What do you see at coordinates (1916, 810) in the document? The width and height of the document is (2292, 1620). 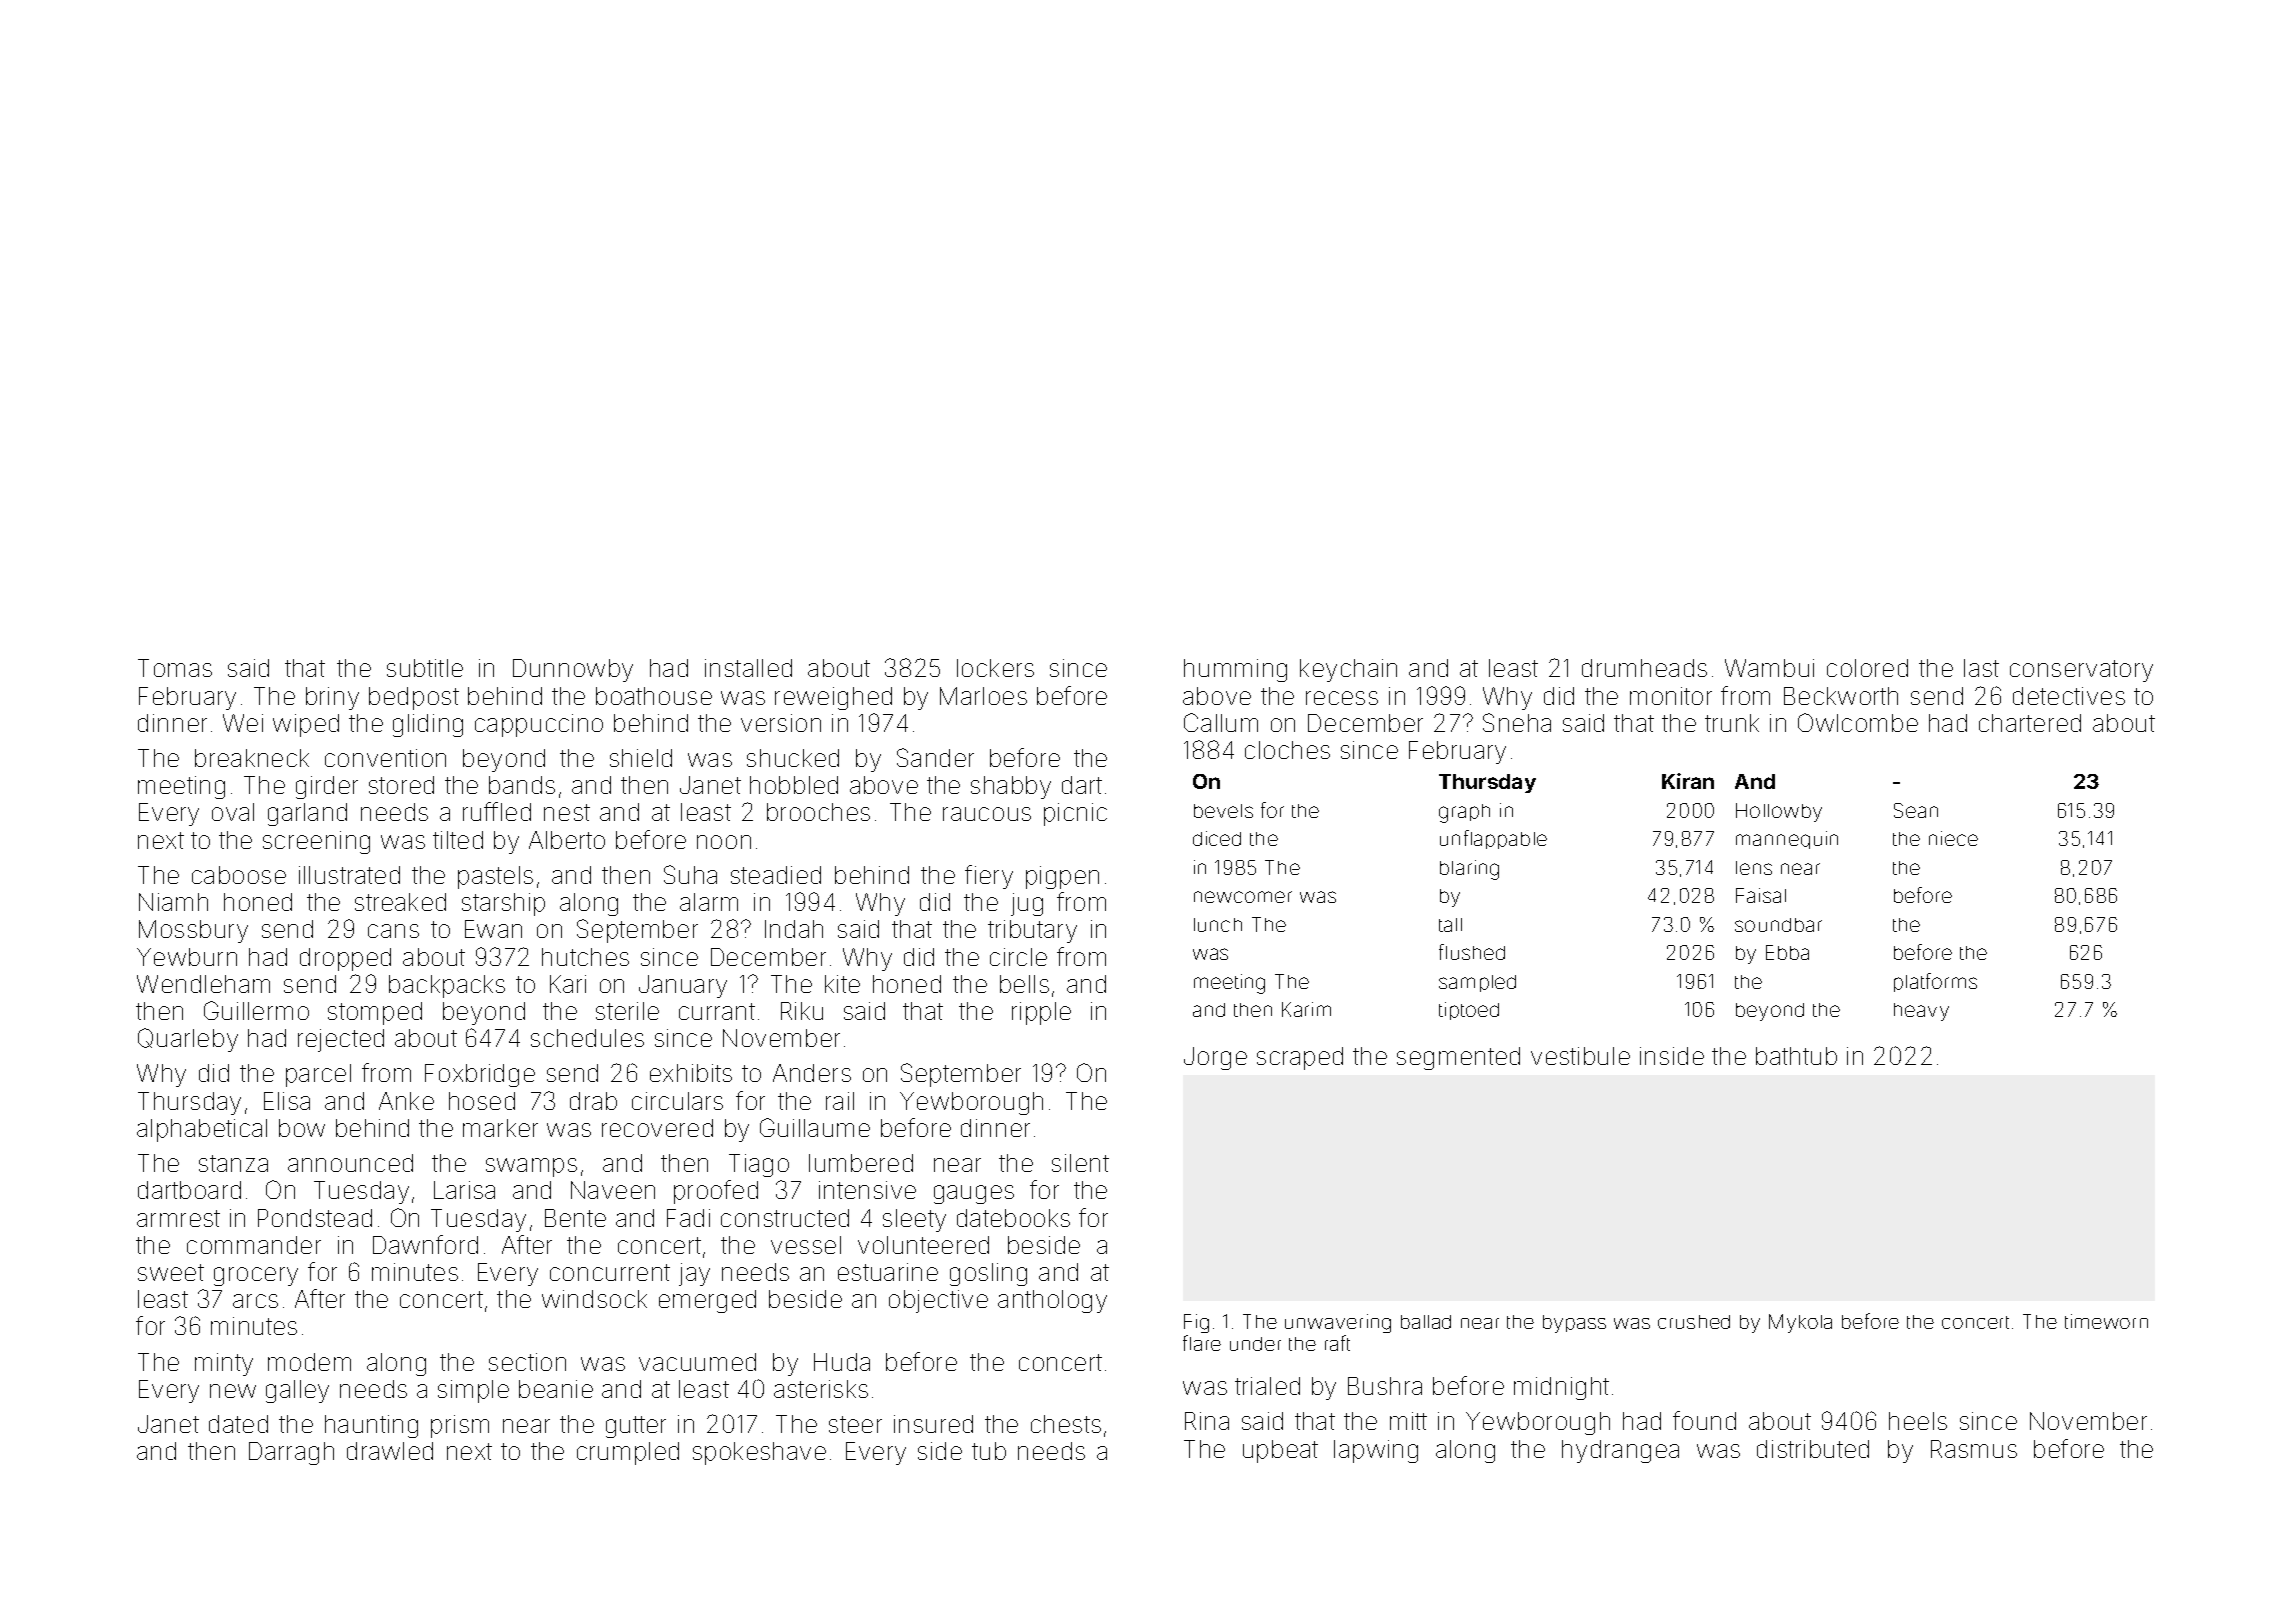 I see `Sean` at bounding box center [1916, 810].
